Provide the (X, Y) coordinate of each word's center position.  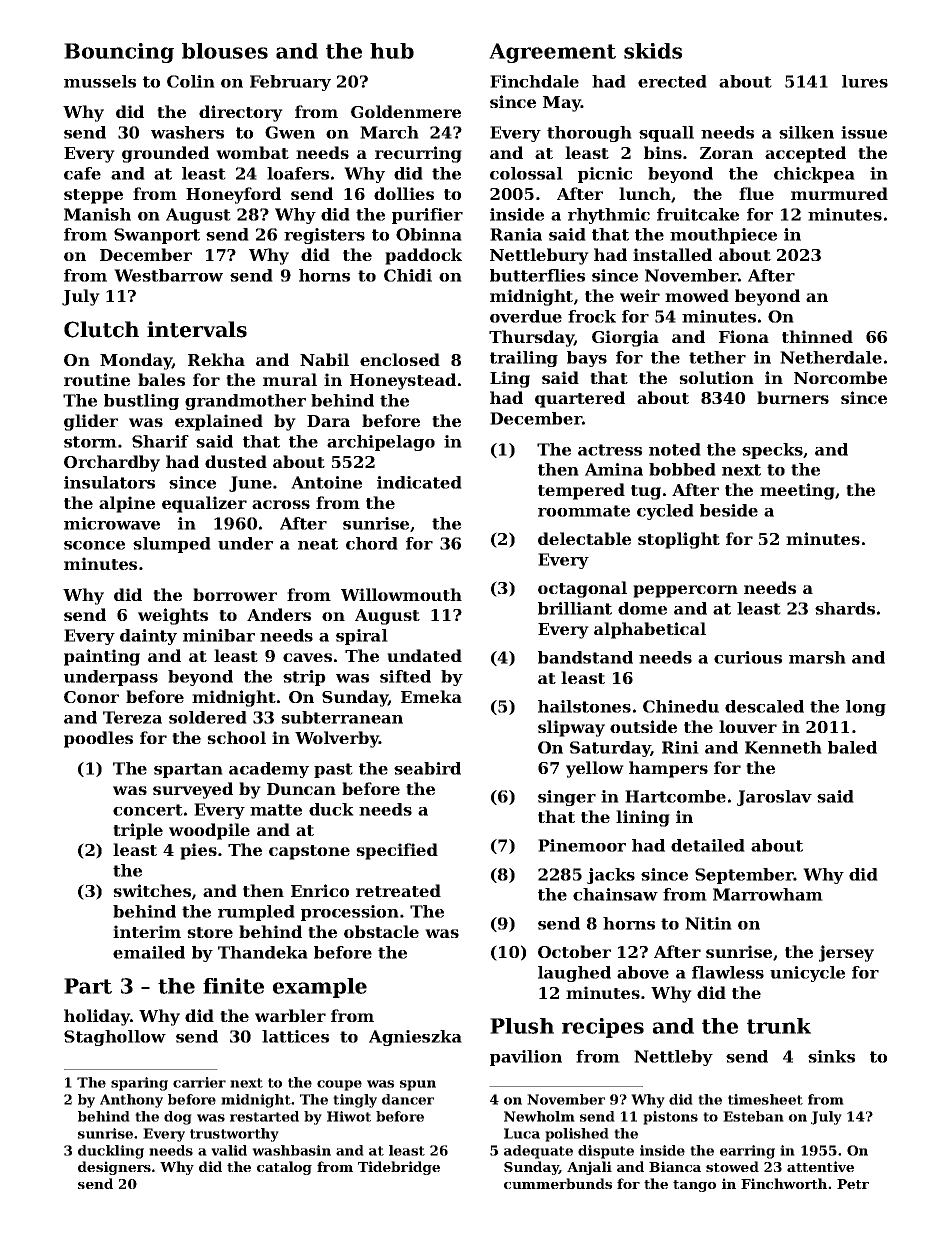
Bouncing (119, 53)
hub (392, 51)
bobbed (682, 469)
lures (865, 81)
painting (102, 657)
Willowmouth (401, 594)
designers (114, 1168)
